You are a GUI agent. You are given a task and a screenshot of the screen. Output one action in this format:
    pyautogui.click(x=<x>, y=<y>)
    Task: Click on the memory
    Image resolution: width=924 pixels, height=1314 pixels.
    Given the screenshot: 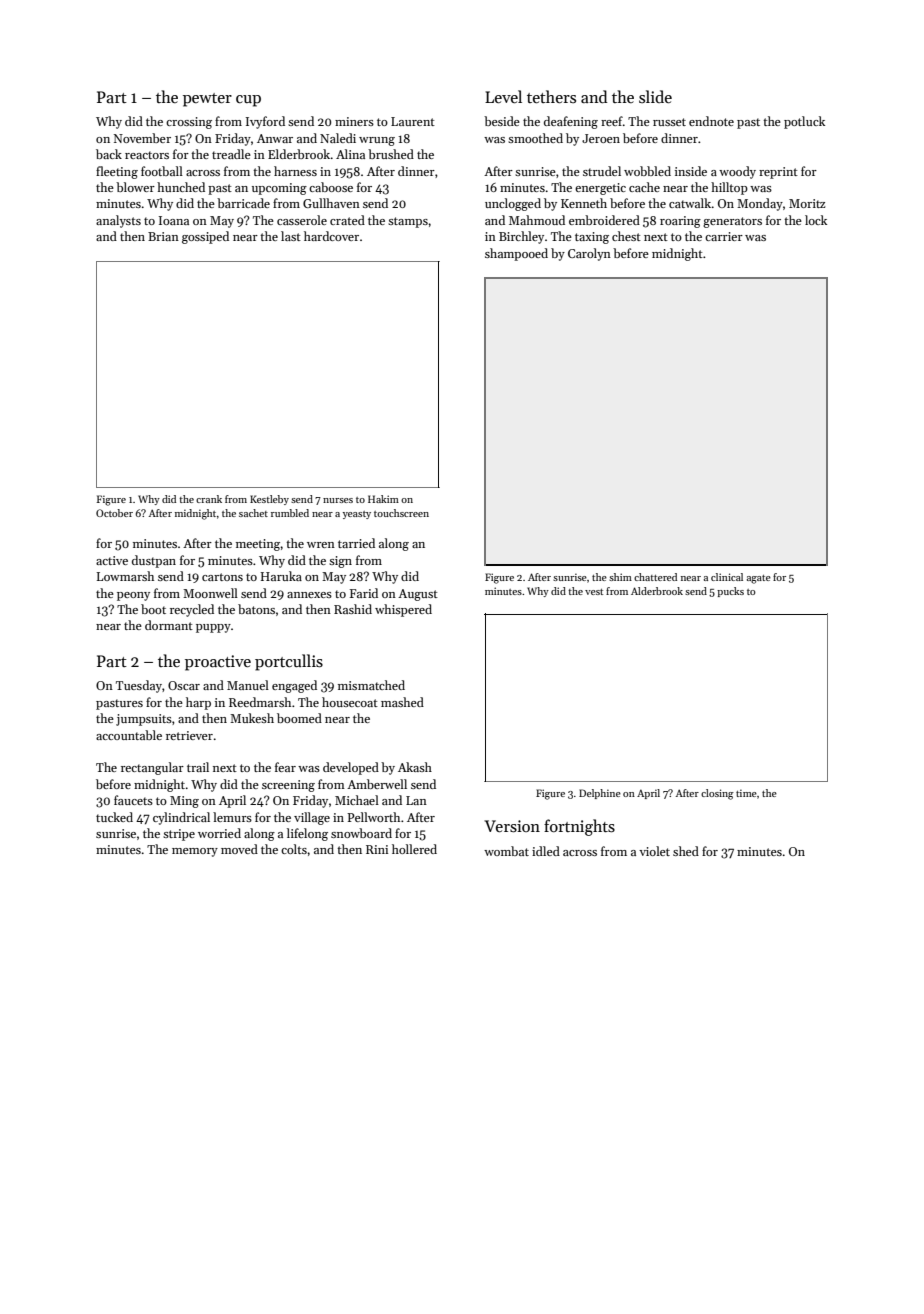 What is the action you would take?
    pyautogui.click(x=195, y=852)
